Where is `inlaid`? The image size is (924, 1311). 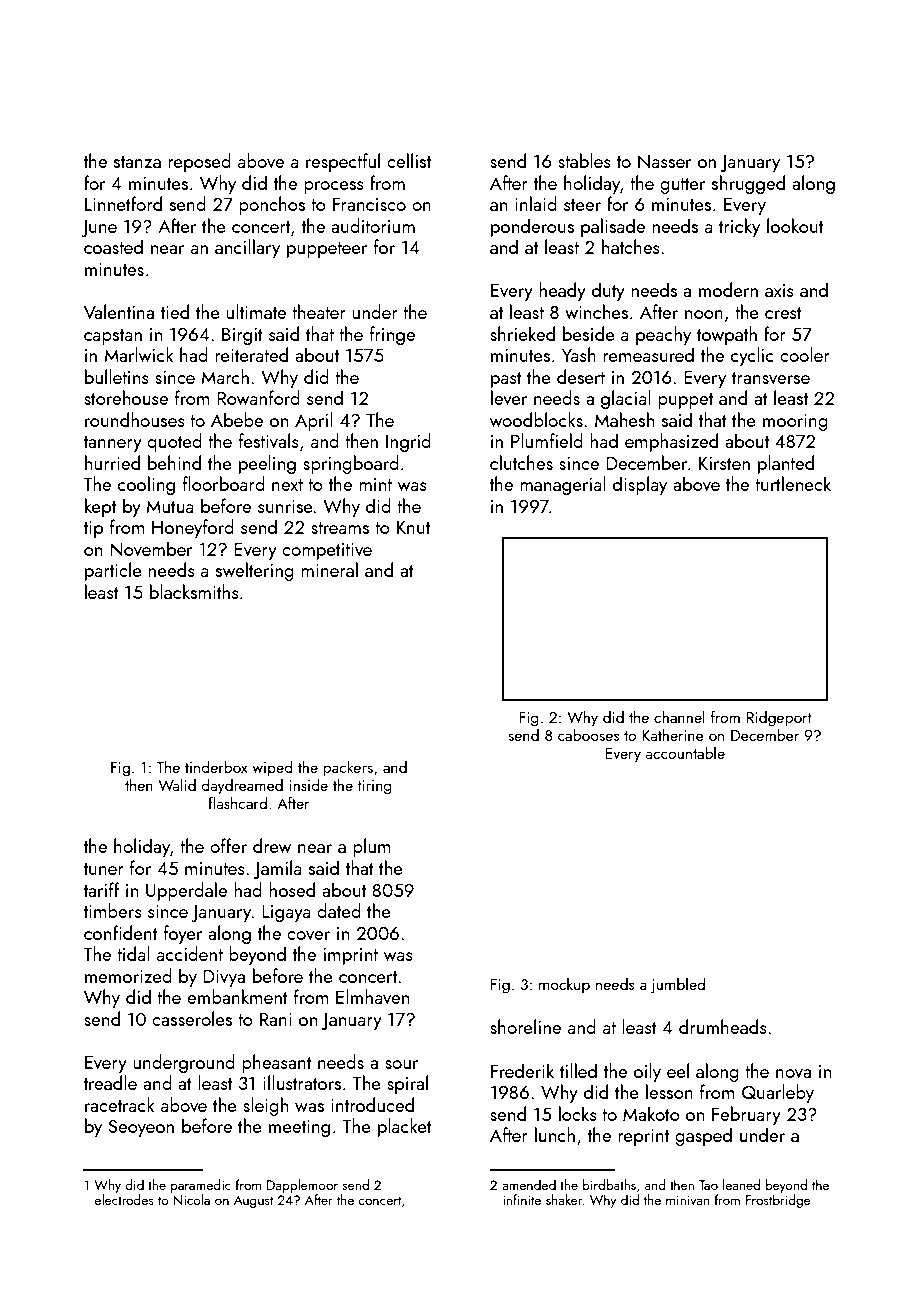
inlaid is located at coordinates (536, 203).
